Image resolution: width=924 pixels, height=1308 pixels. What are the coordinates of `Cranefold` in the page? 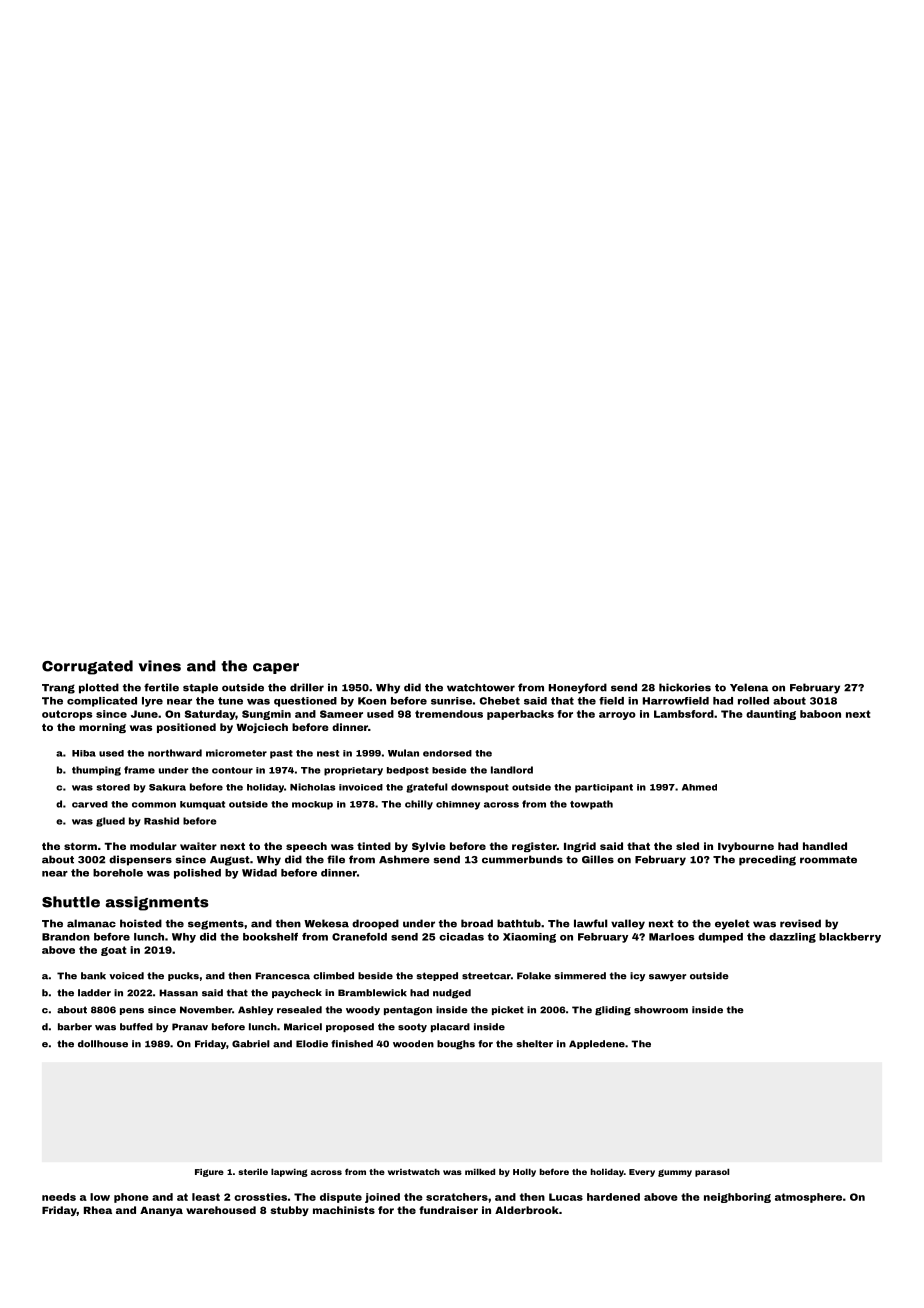 It's located at (359, 937).
